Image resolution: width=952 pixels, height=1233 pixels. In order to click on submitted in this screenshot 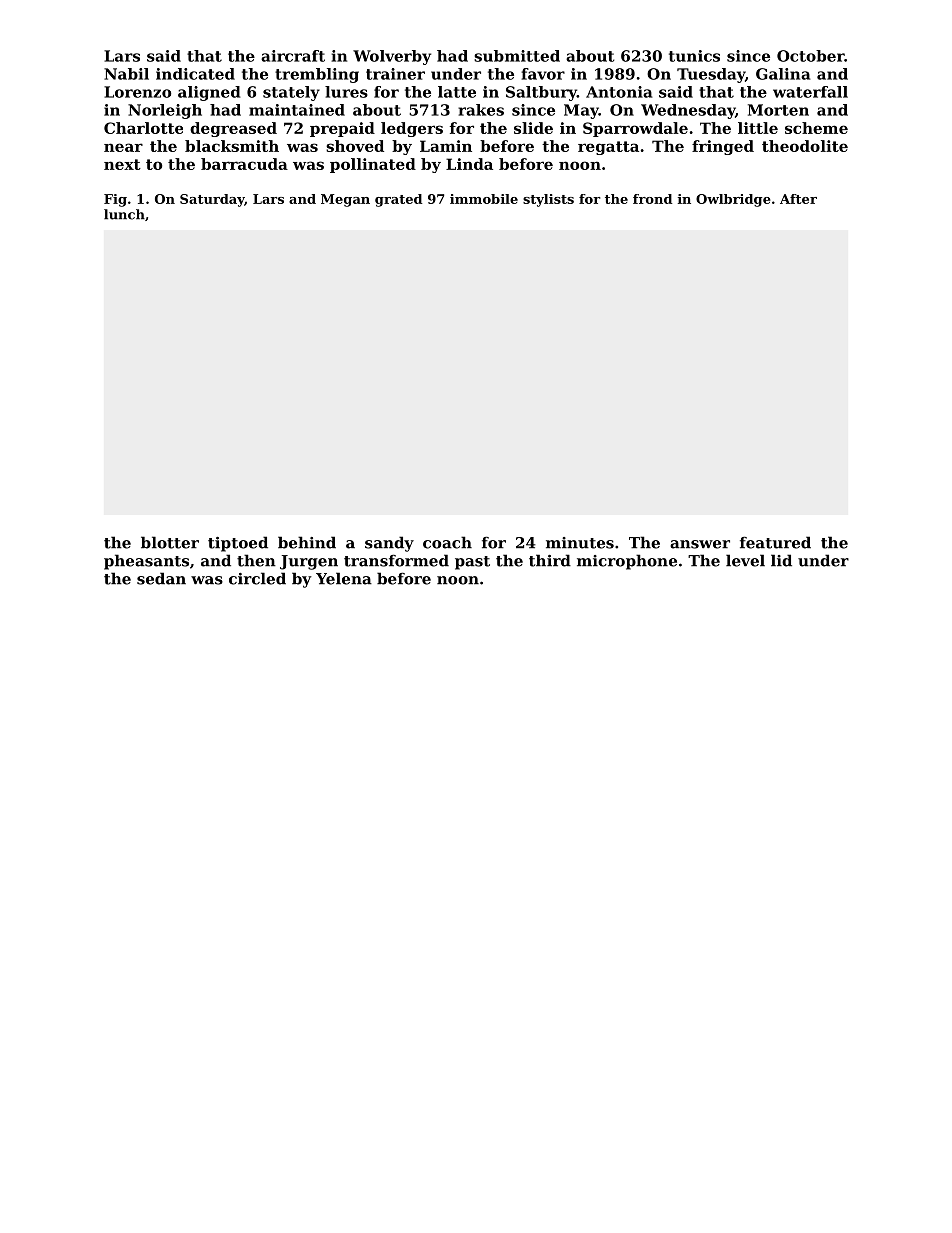, I will do `click(517, 56)`.
